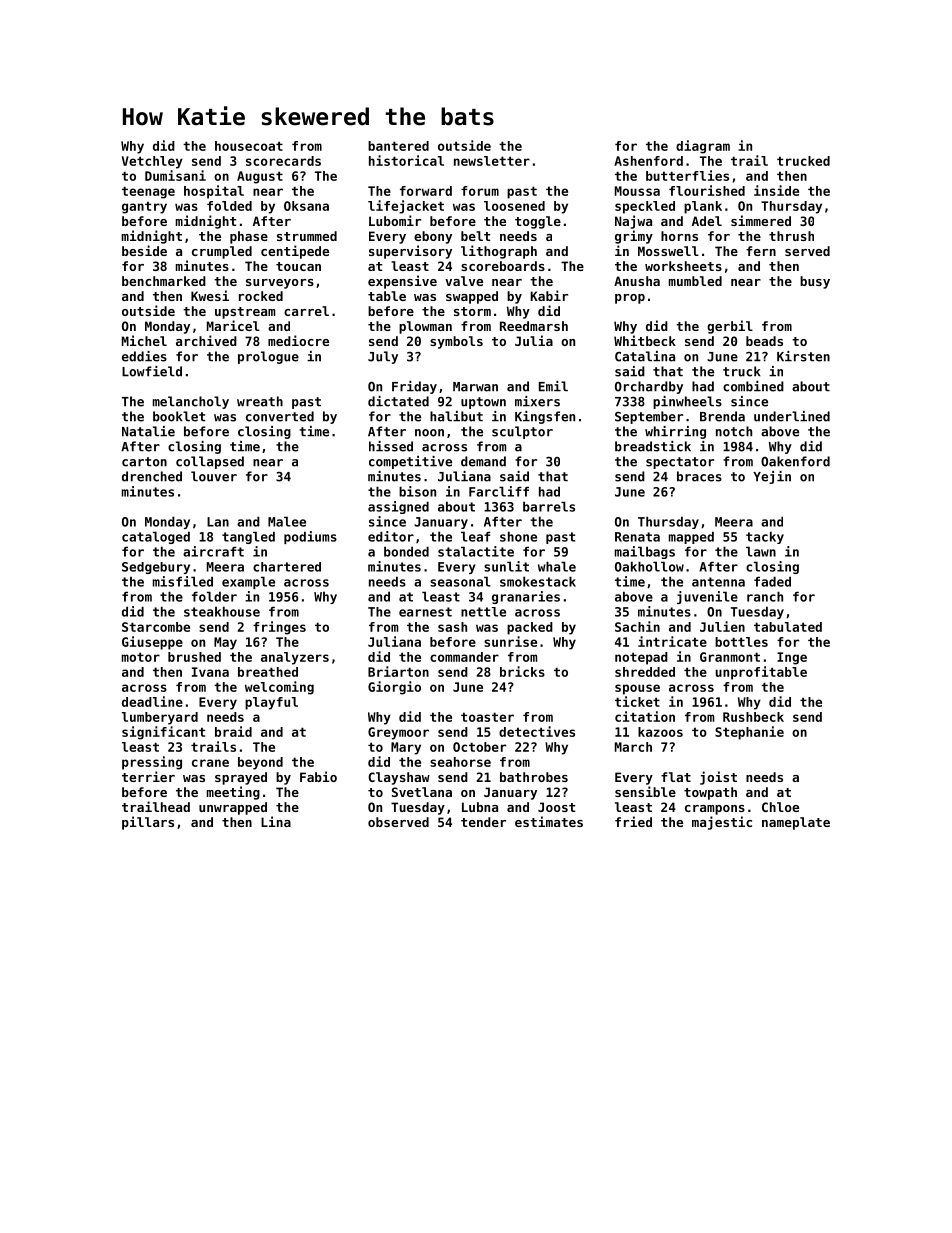 The height and width of the image is (1233, 952). Describe the element at coordinates (283, 161) in the image. I see `scorecards` at that location.
